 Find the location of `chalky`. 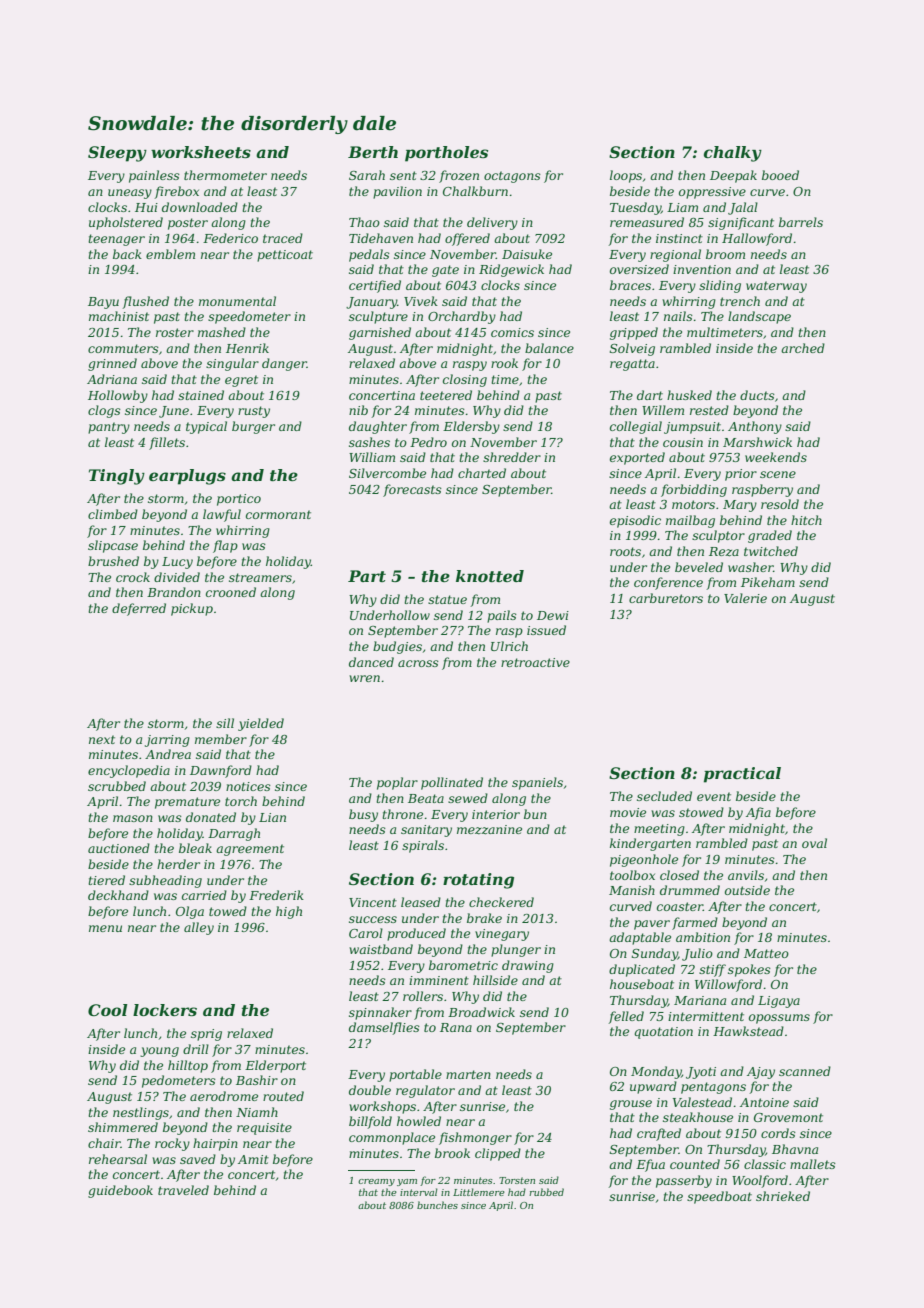

chalky is located at coordinates (733, 154).
